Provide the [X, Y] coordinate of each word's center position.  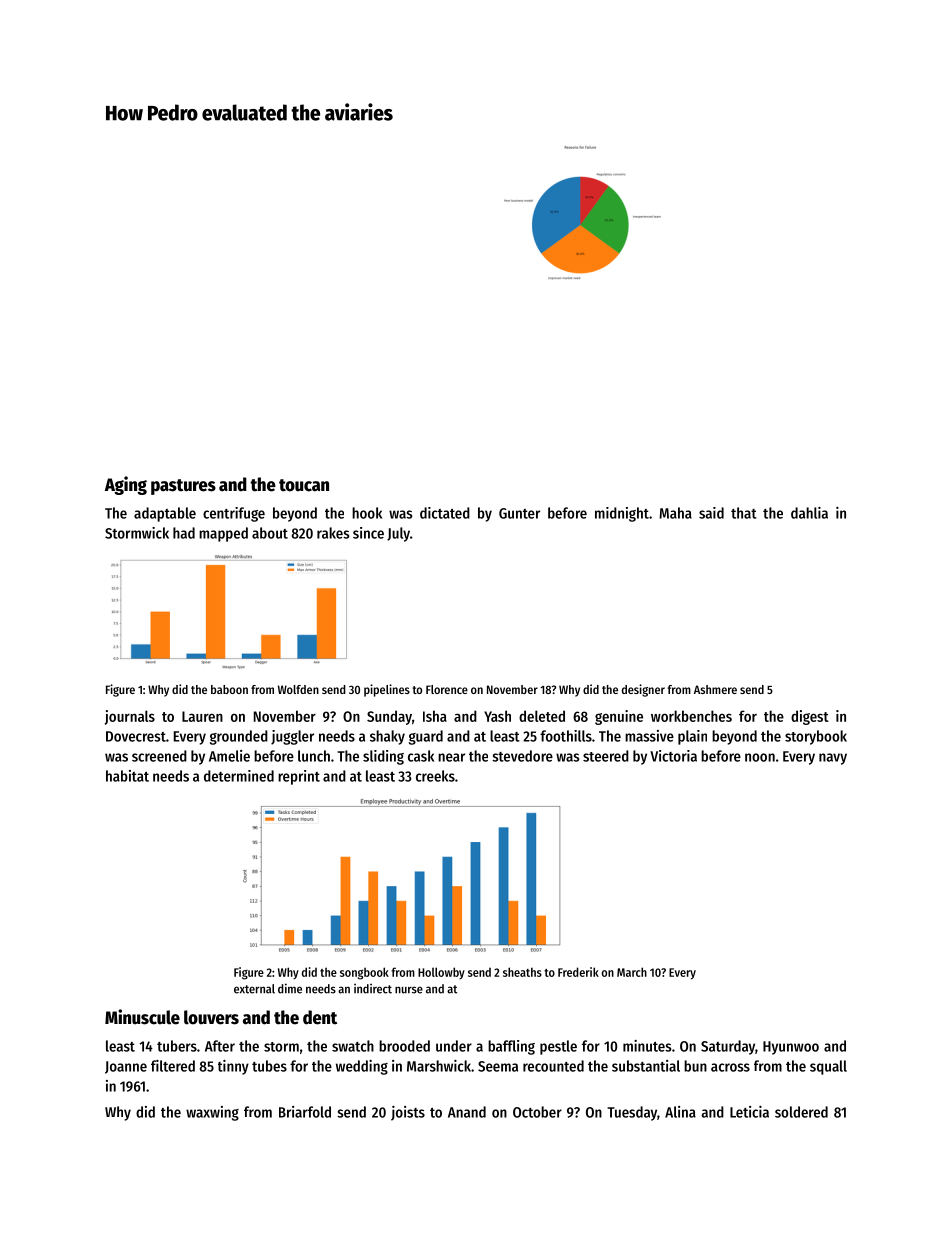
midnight [622, 514]
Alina [680, 1112]
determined [239, 776]
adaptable [165, 514]
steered [606, 756]
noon [760, 757]
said [711, 513]
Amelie [229, 756]
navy [833, 759]
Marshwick [439, 1066]
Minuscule [142, 1017]
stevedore [522, 756]
